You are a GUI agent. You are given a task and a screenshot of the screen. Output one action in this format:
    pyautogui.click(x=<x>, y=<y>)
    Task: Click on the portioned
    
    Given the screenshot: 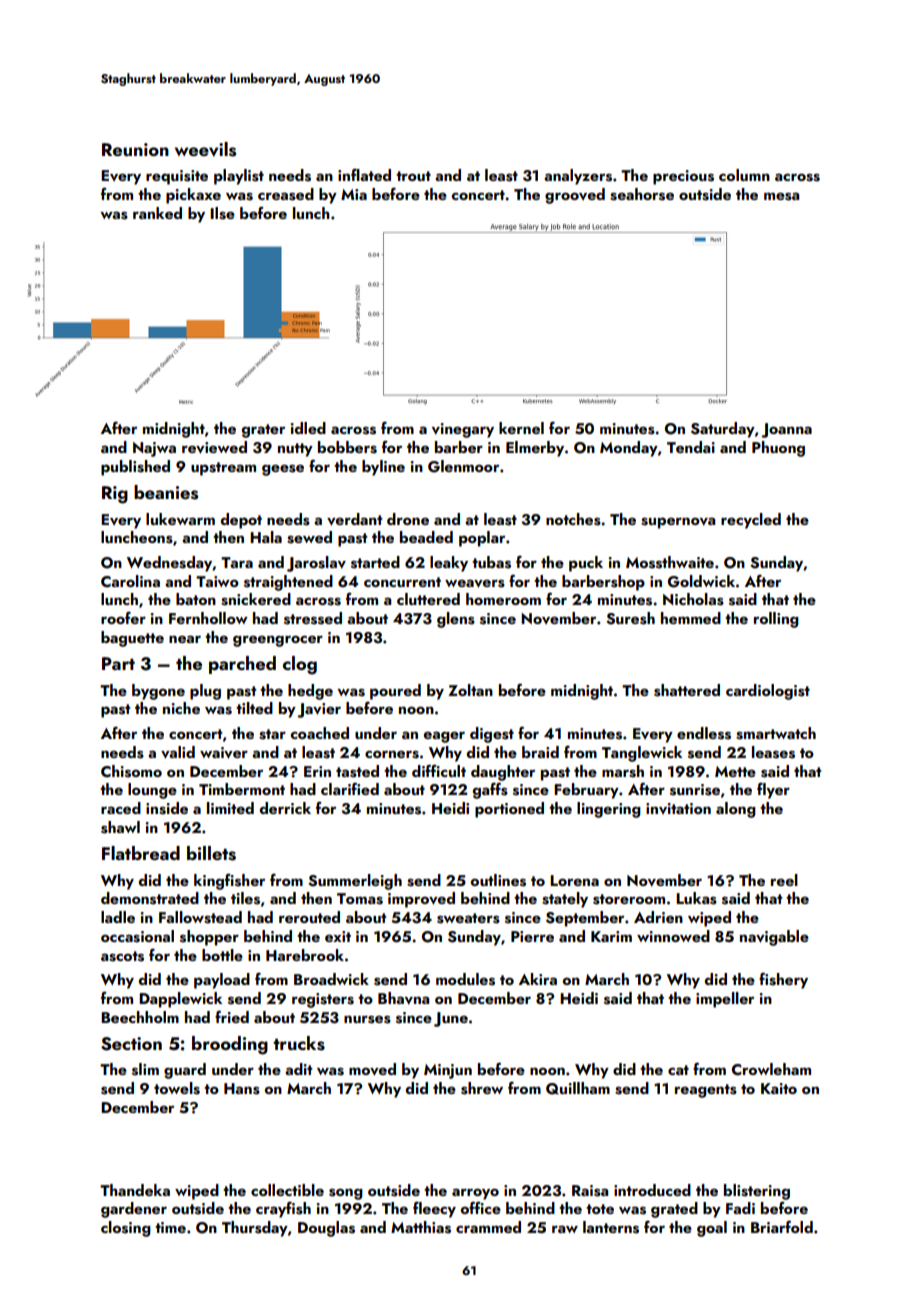 What is the action you would take?
    pyautogui.click(x=509, y=810)
